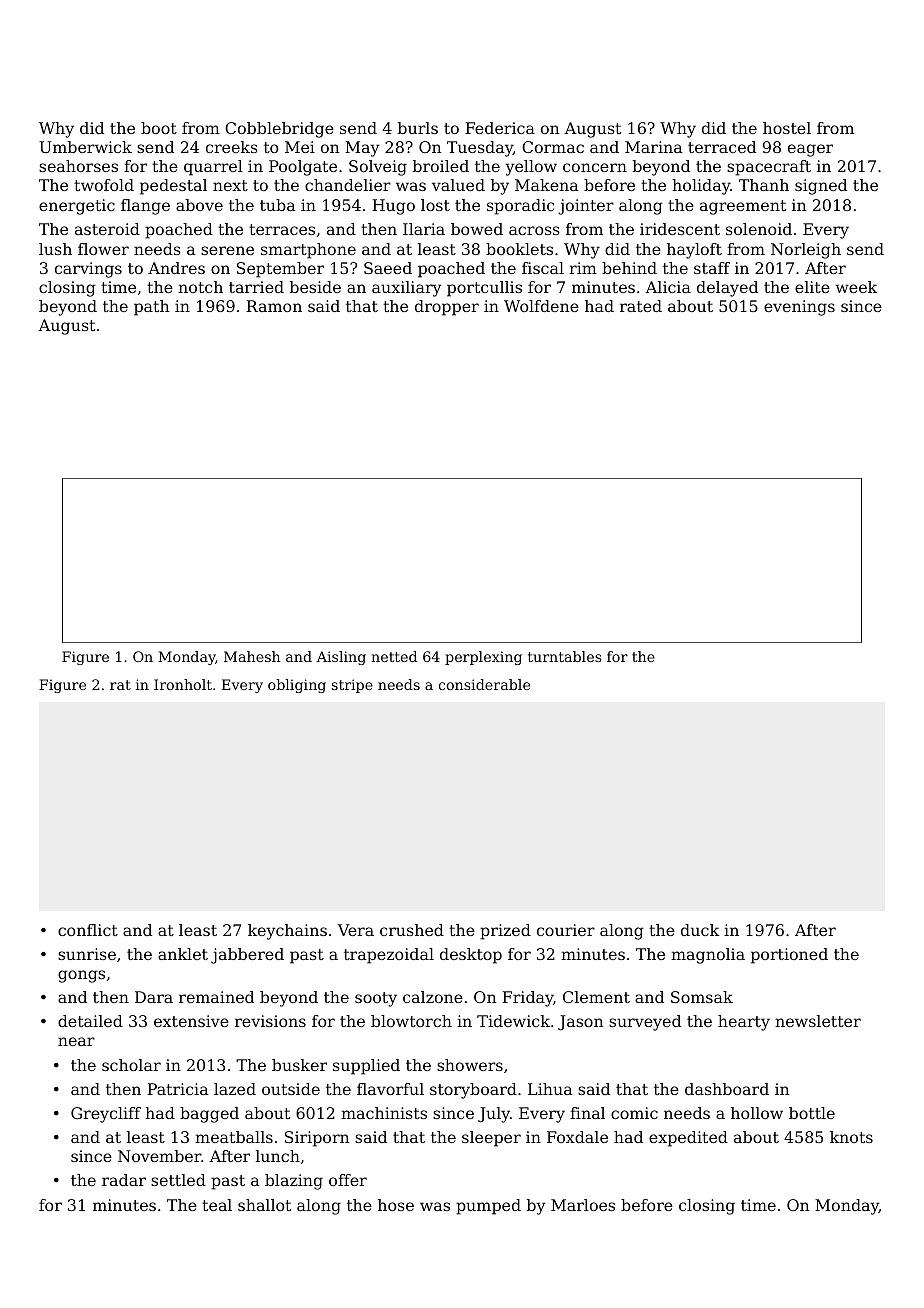  I want to click on radar, so click(124, 1180).
